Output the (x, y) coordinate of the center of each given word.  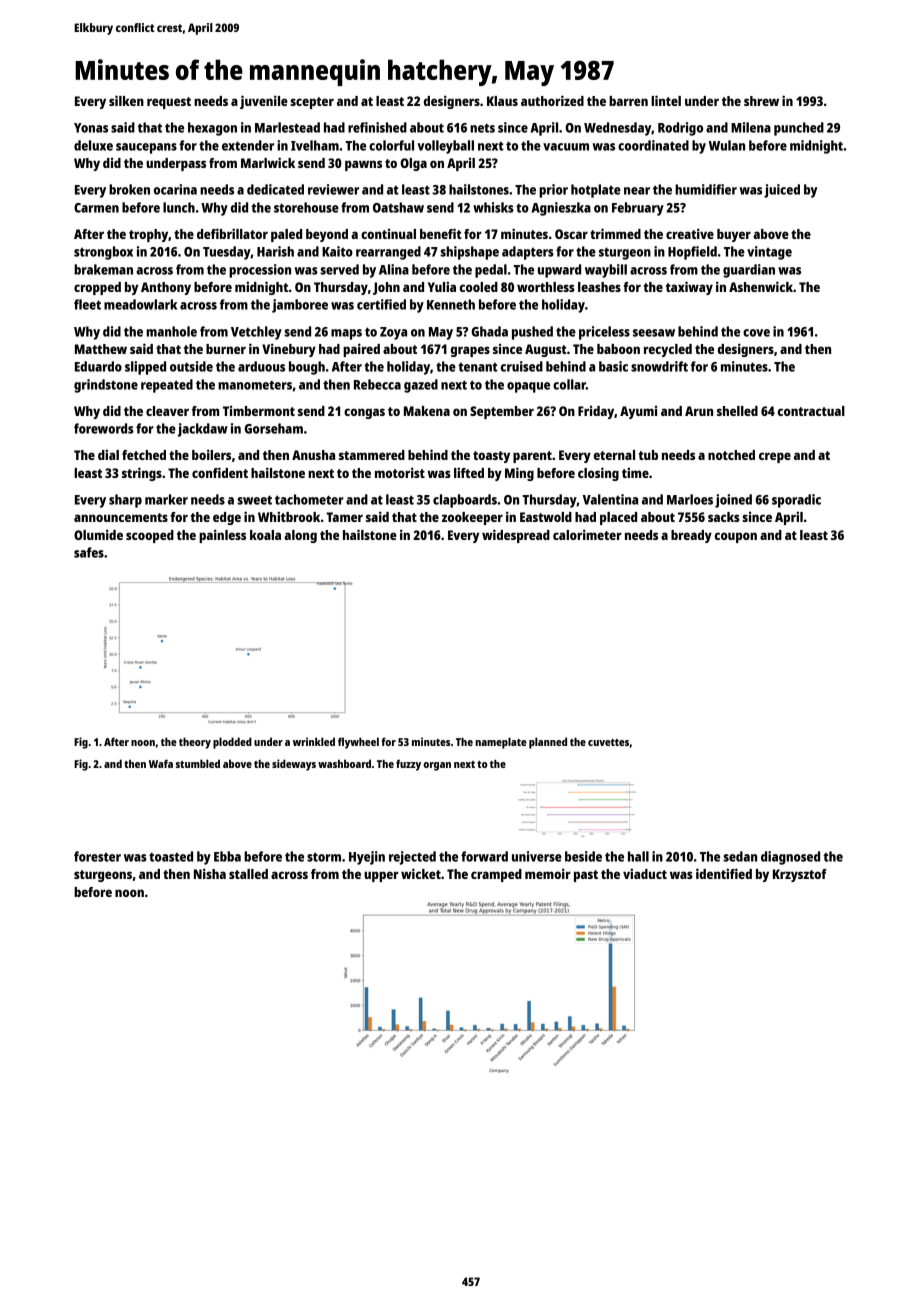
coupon (736, 537)
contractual (811, 411)
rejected (412, 858)
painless (222, 536)
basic (613, 366)
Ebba (227, 856)
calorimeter (587, 534)
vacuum (566, 147)
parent (532, 457)
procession (260, 271)
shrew (761, 101)
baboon (618, 349)
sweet (254, 500)
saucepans (146, 148)
